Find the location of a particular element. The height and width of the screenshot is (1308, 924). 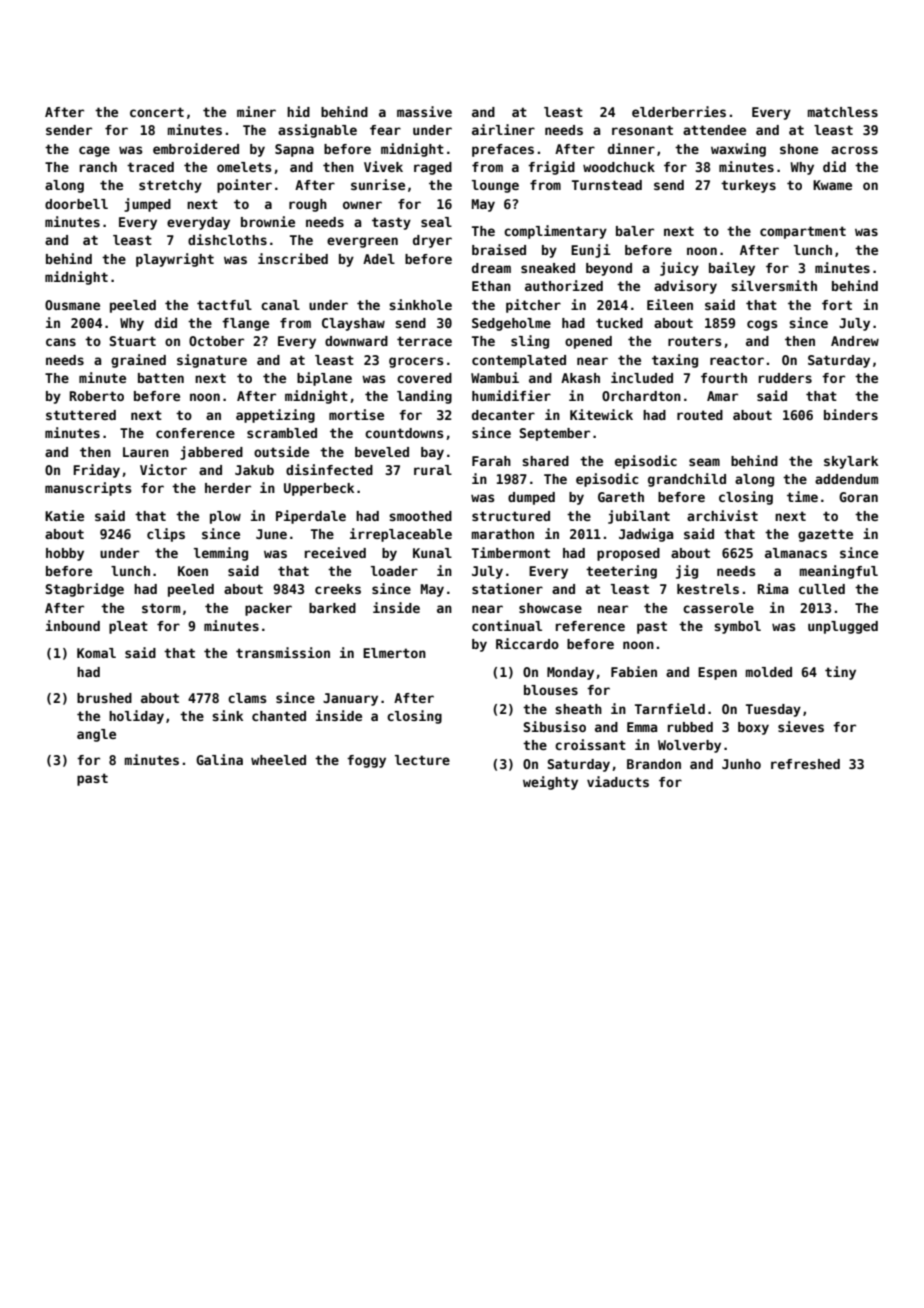

advisory is located at coordinates (685, 287).
